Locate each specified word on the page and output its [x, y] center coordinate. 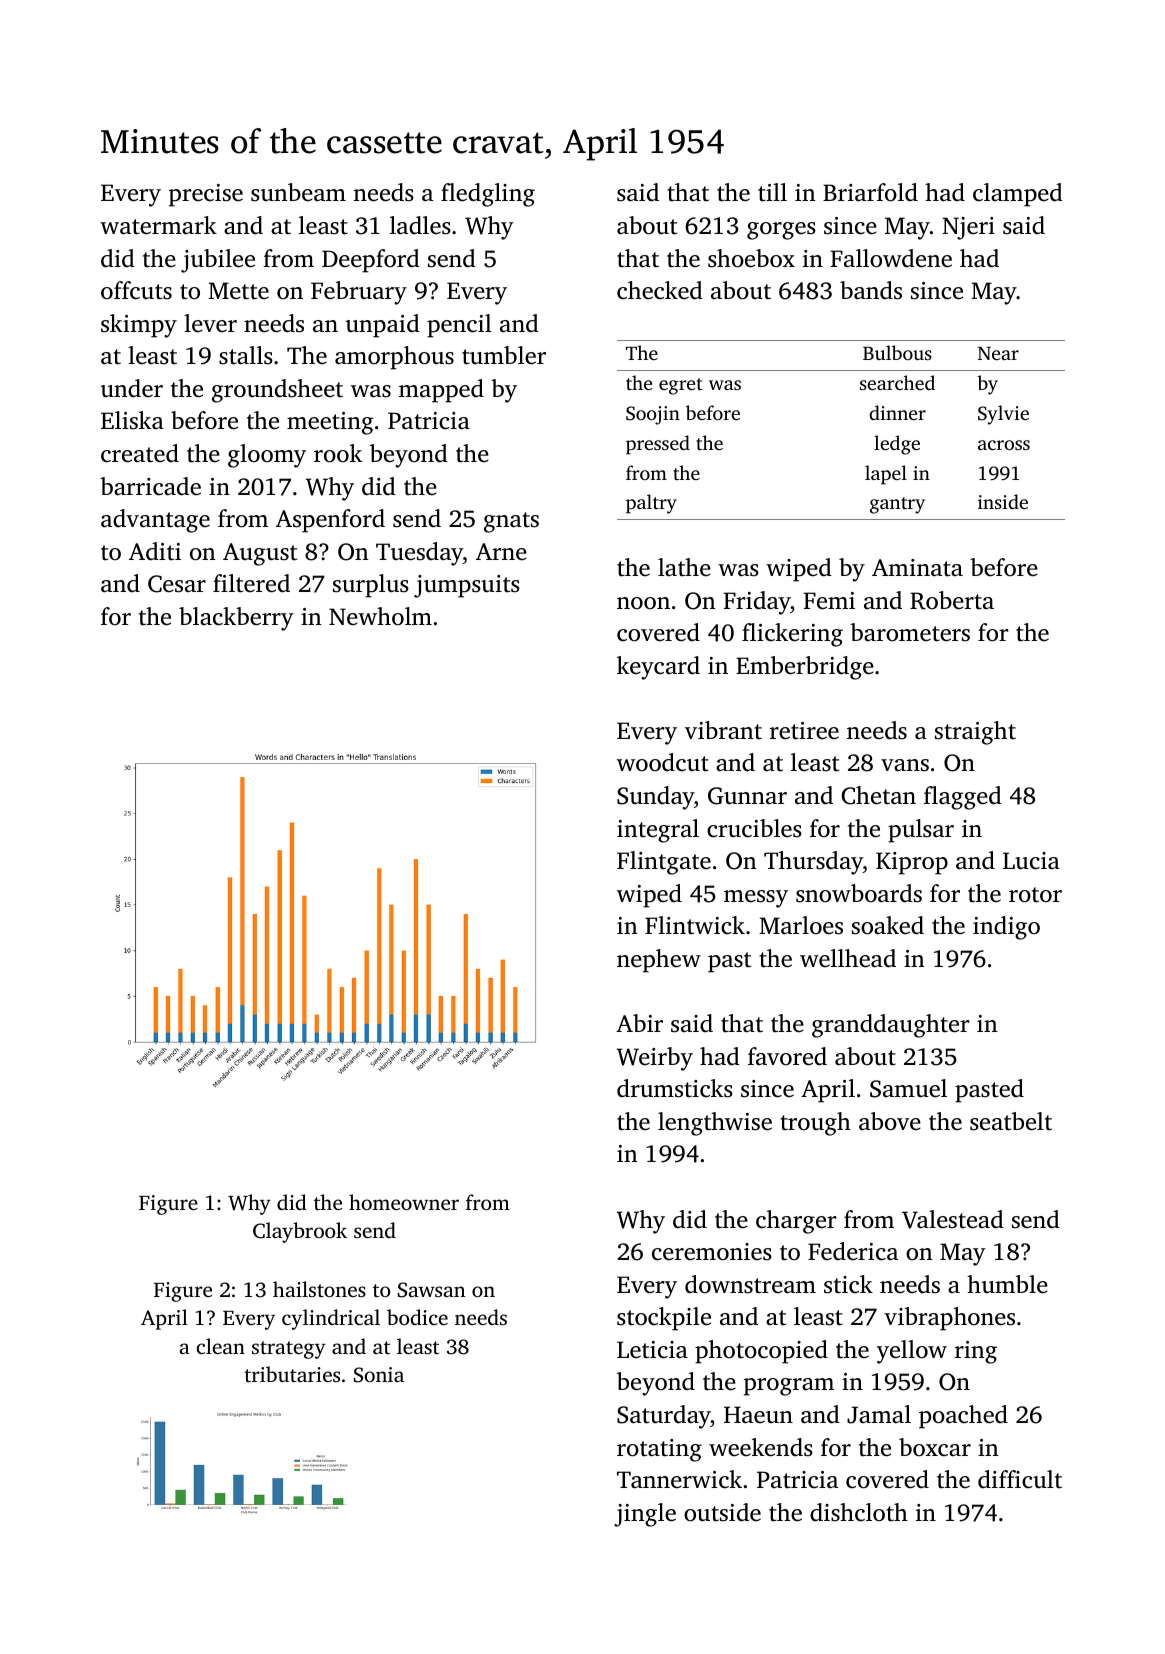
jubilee [218, 261]
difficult [1020, 1479]
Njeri [968, 228]
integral [658, 831]
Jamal [879, 1414]
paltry [651, 504]
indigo [1006, 928]
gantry [897, 505]
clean [221, 1346]
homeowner [404, 1202]
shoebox [751, 258]
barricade [150, 486]
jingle [645, 1515]
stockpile [664, 1319]
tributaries [292, 1374]
